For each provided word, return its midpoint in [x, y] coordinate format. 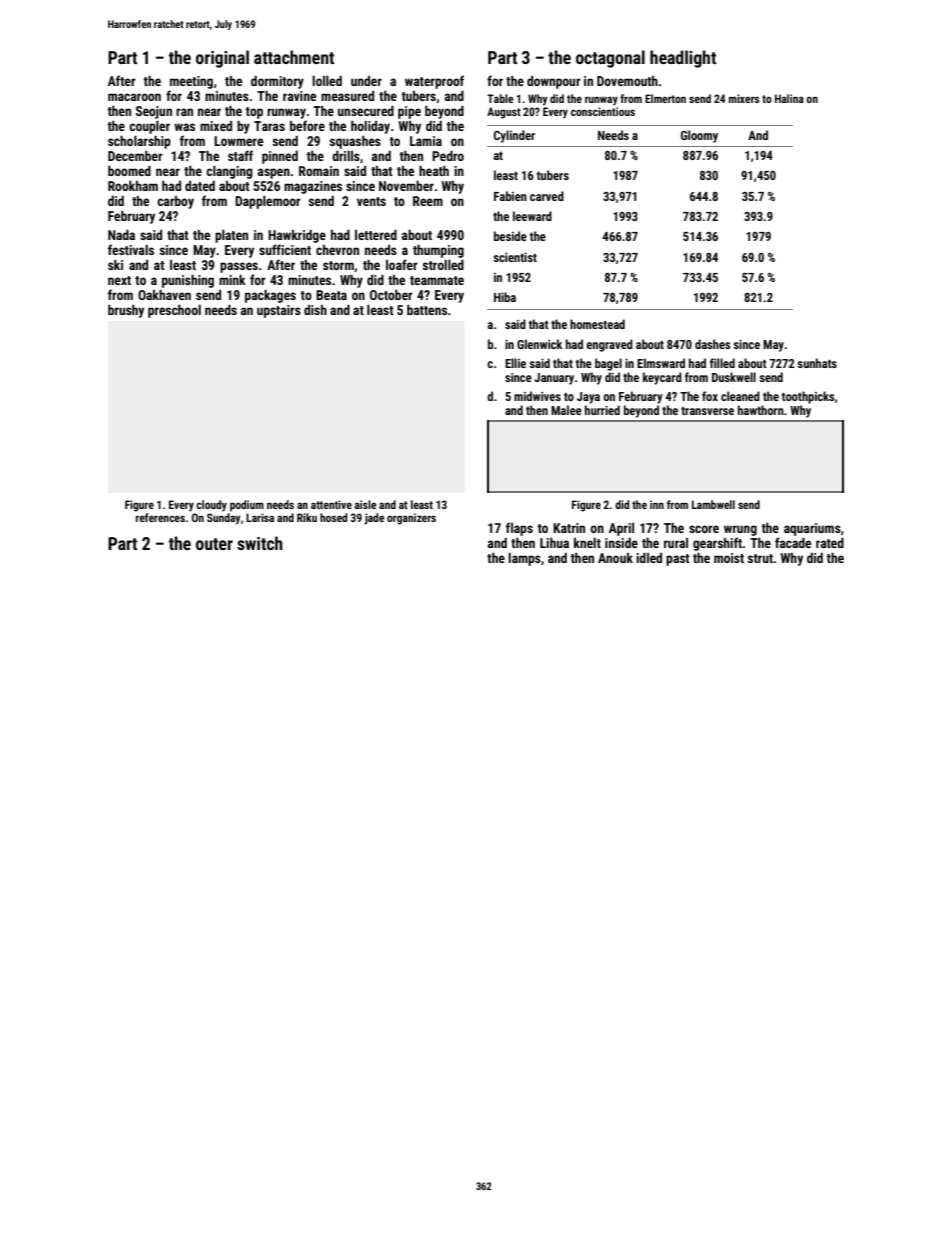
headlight [683, 59]
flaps [519, 529]
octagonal [610, 59]
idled [649, 558]
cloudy [211, 506]
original [222, 59]
